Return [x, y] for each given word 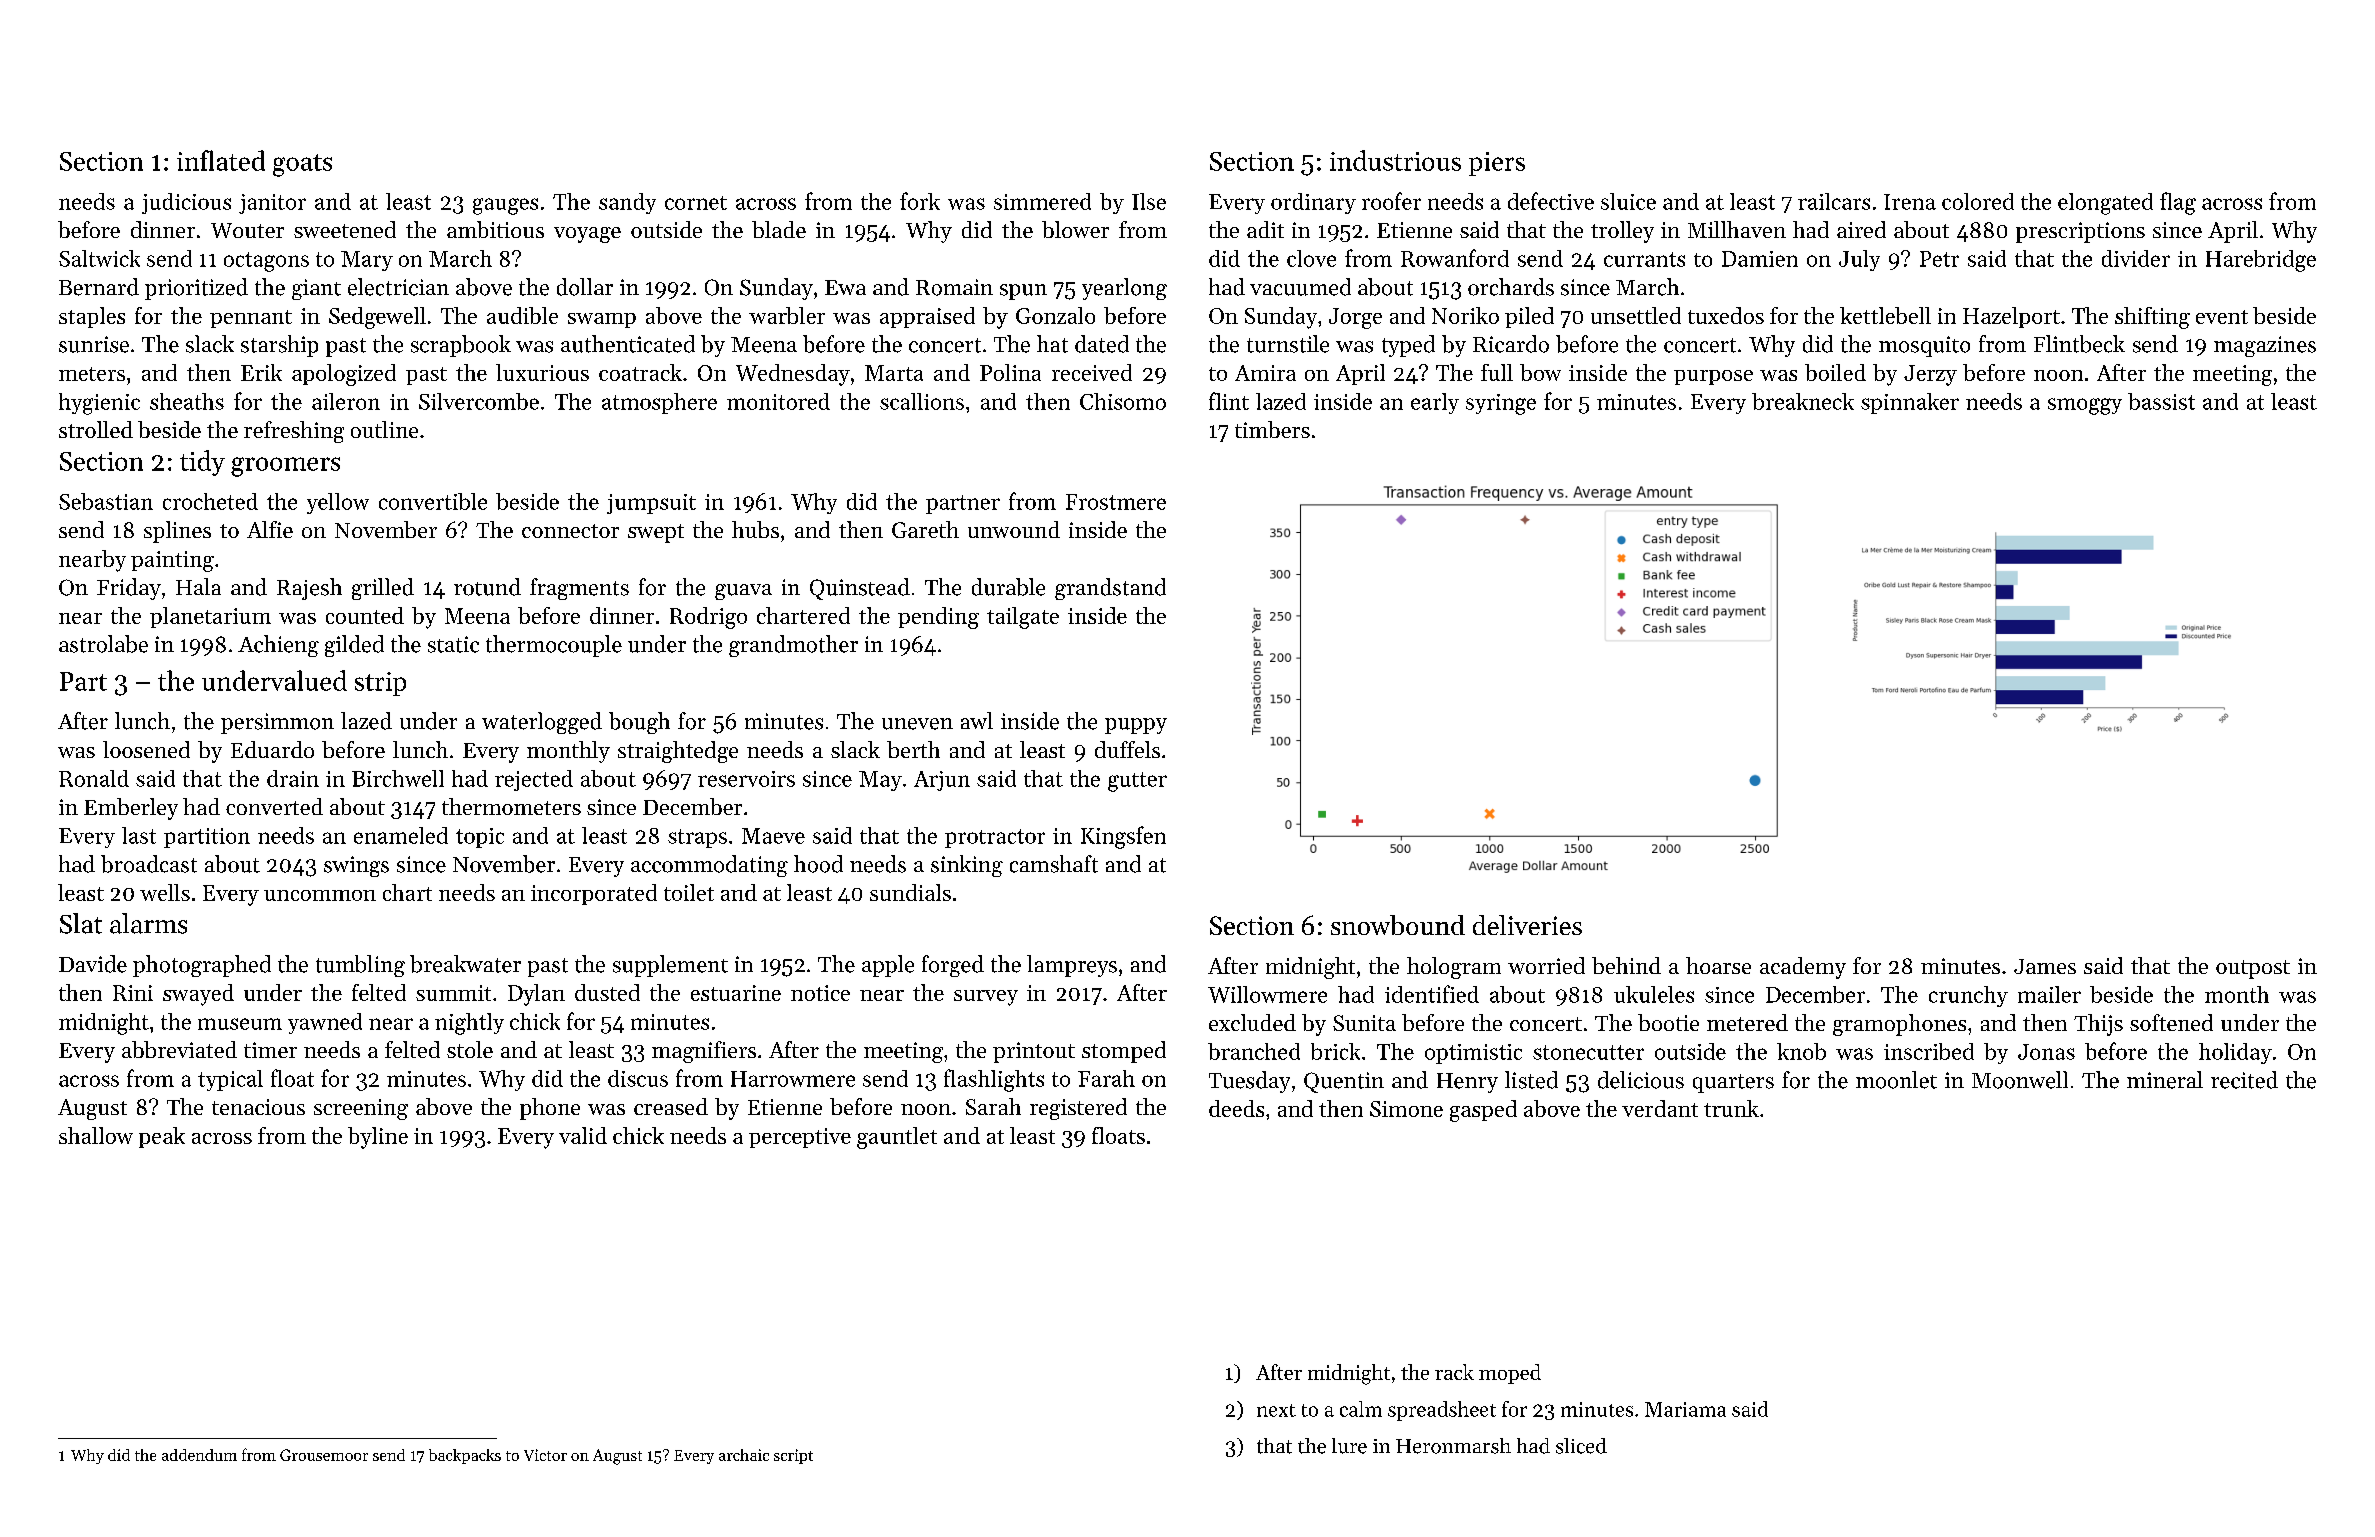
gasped [1483, 1111]
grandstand [1110, 589]
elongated [2105, 204]
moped [1510, 1374]
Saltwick [99, 258]
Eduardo [272, 749]
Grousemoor [324, 1455]
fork [920, 201]
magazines [2265, 346]
